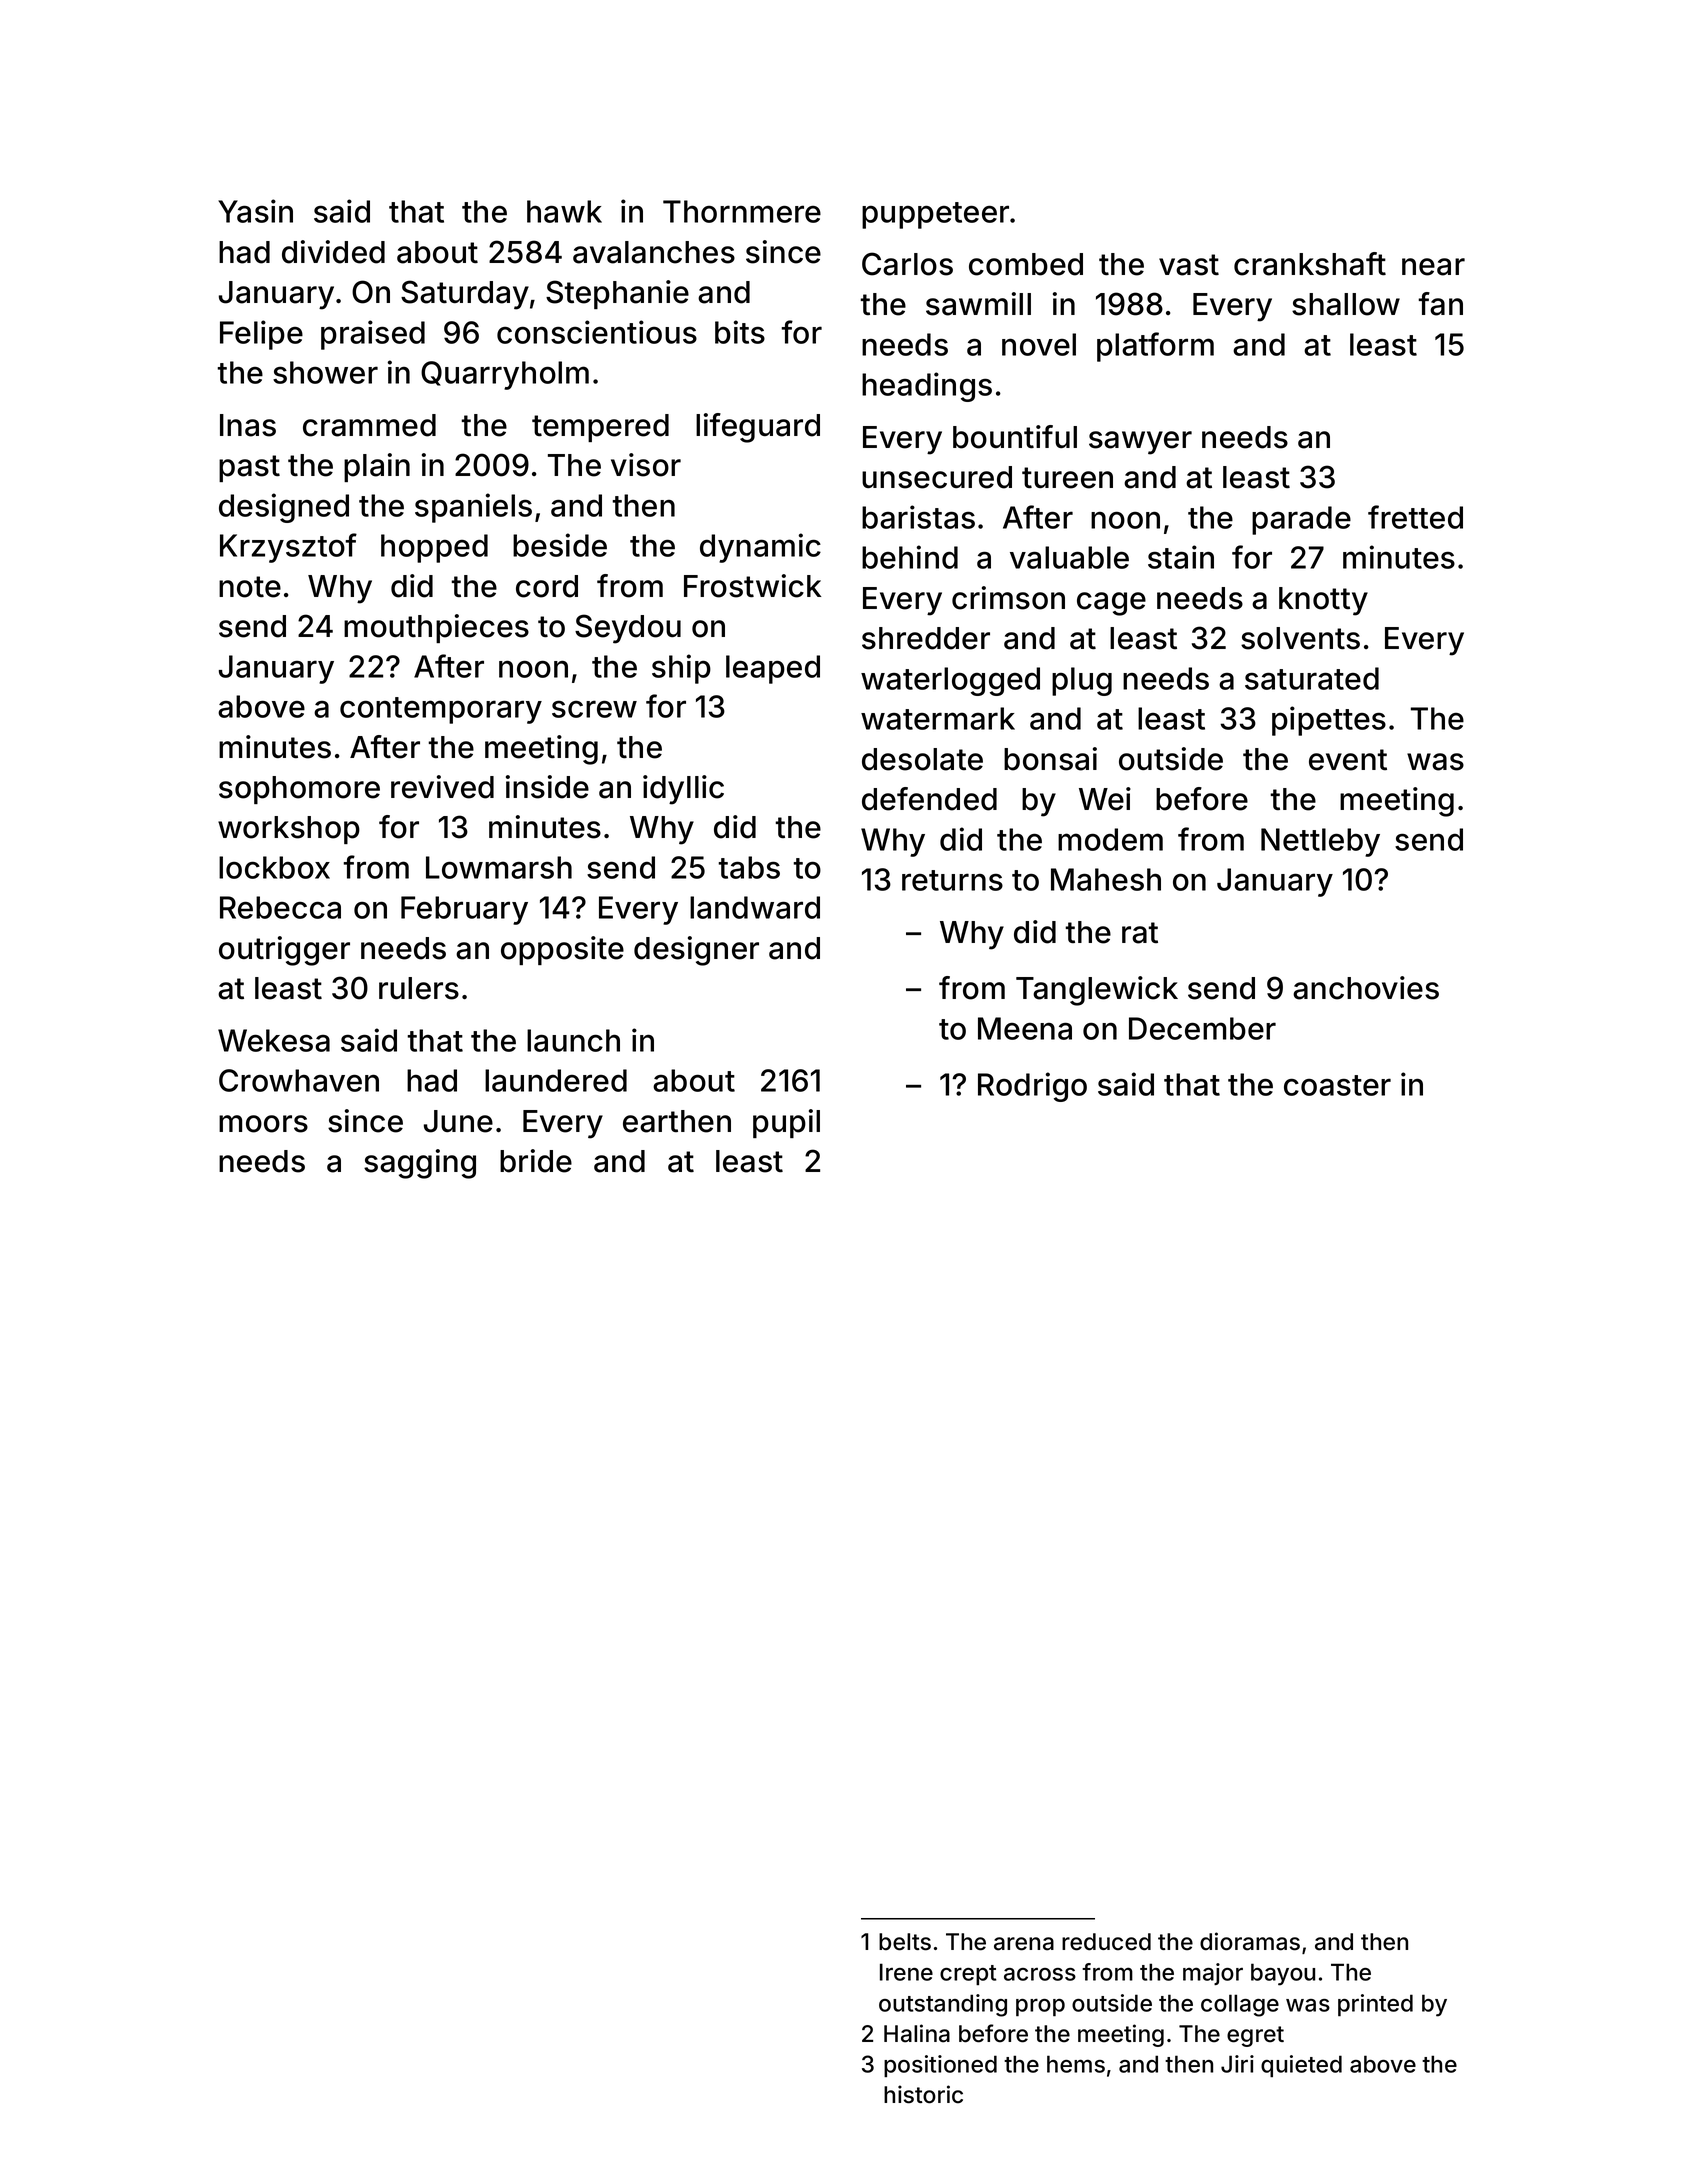  What do you see at coordinates (1329, 721) in the page?
I see `pipettes` at bounding box center [1329, 721].
